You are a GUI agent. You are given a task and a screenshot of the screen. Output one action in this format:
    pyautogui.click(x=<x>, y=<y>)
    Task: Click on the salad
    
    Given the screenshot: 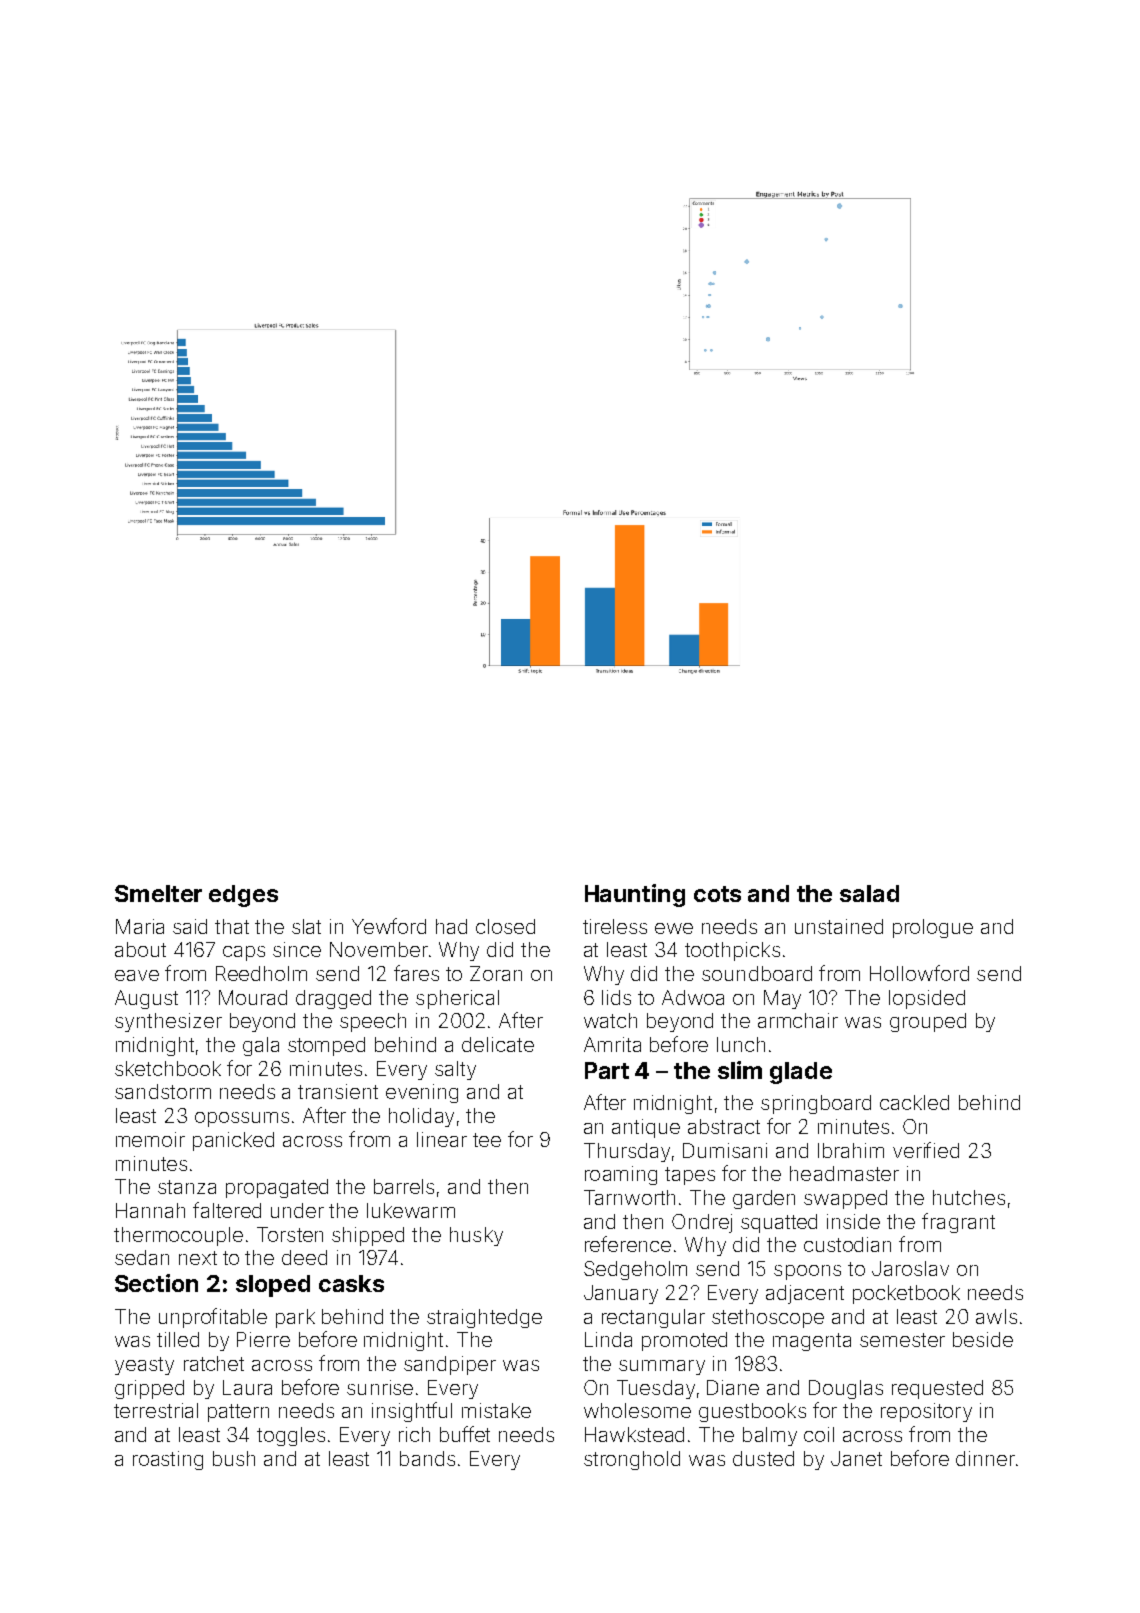 What is the action you would take?
    pyautogui.click(x=869, y=893)
